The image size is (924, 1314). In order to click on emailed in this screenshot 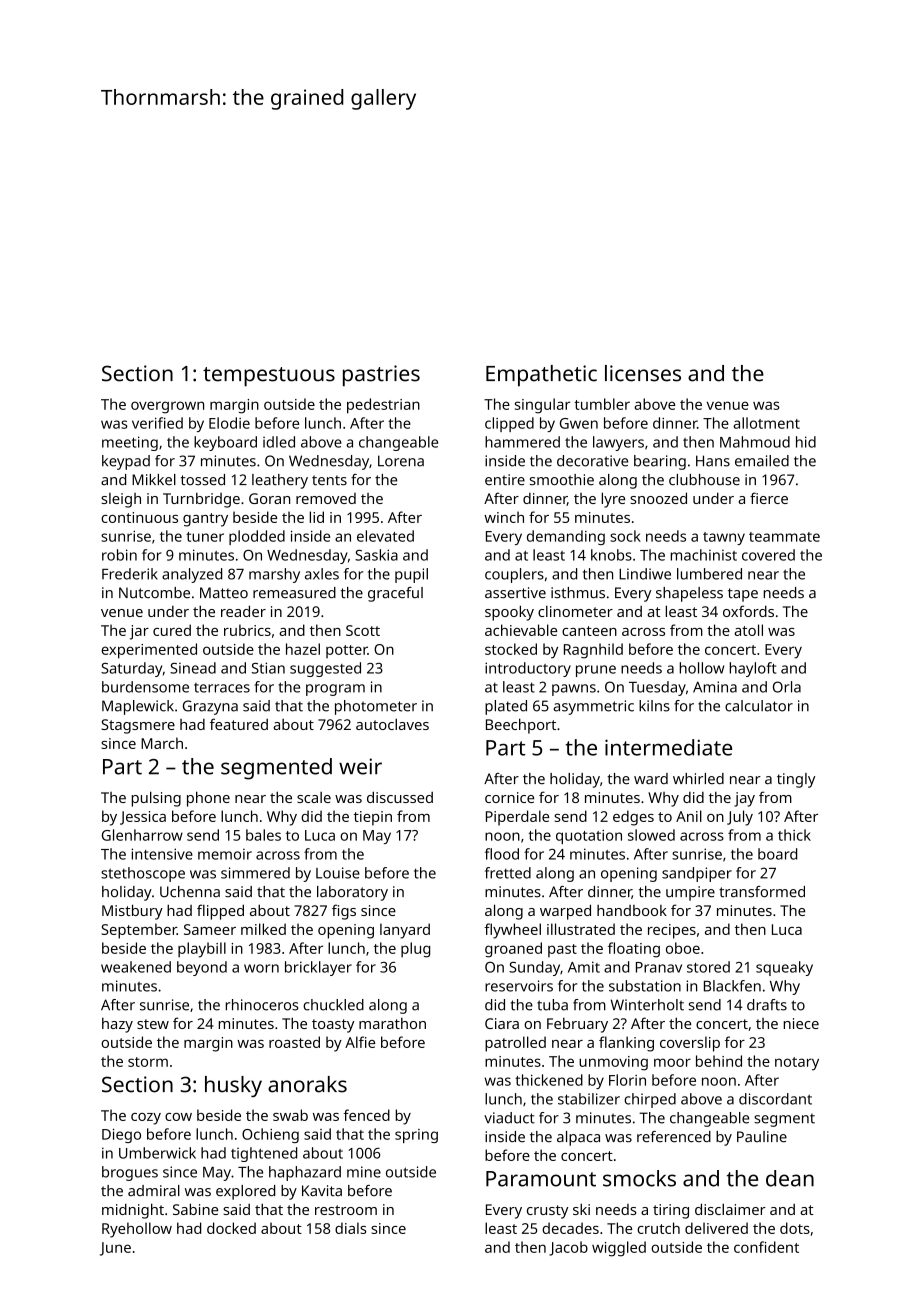, I will do `click(762, 461)`.
